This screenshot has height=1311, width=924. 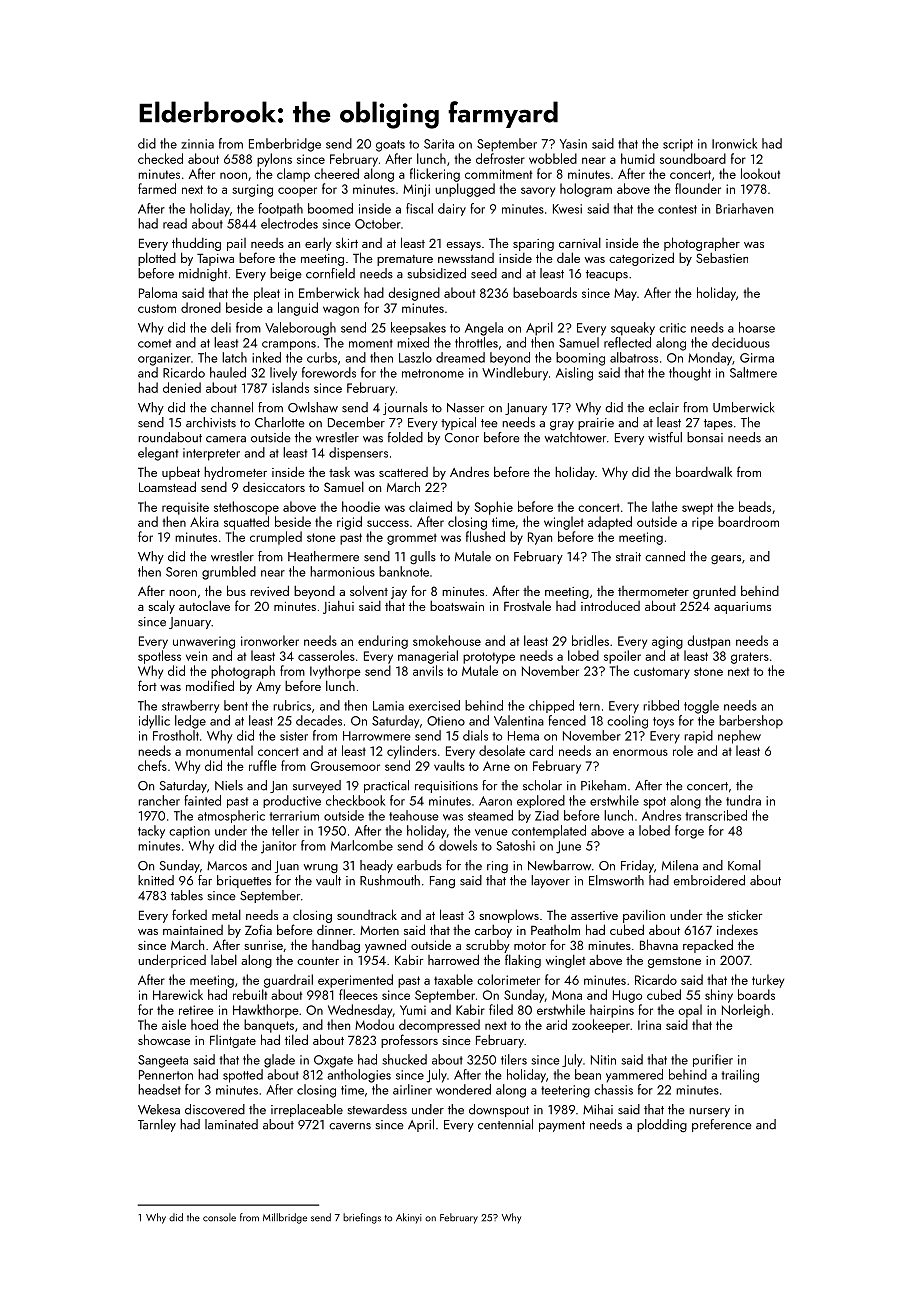 What do you see at coordinates (500, 158) in the screenshot?
I see `defroster` at bounding box center [500, 158].
